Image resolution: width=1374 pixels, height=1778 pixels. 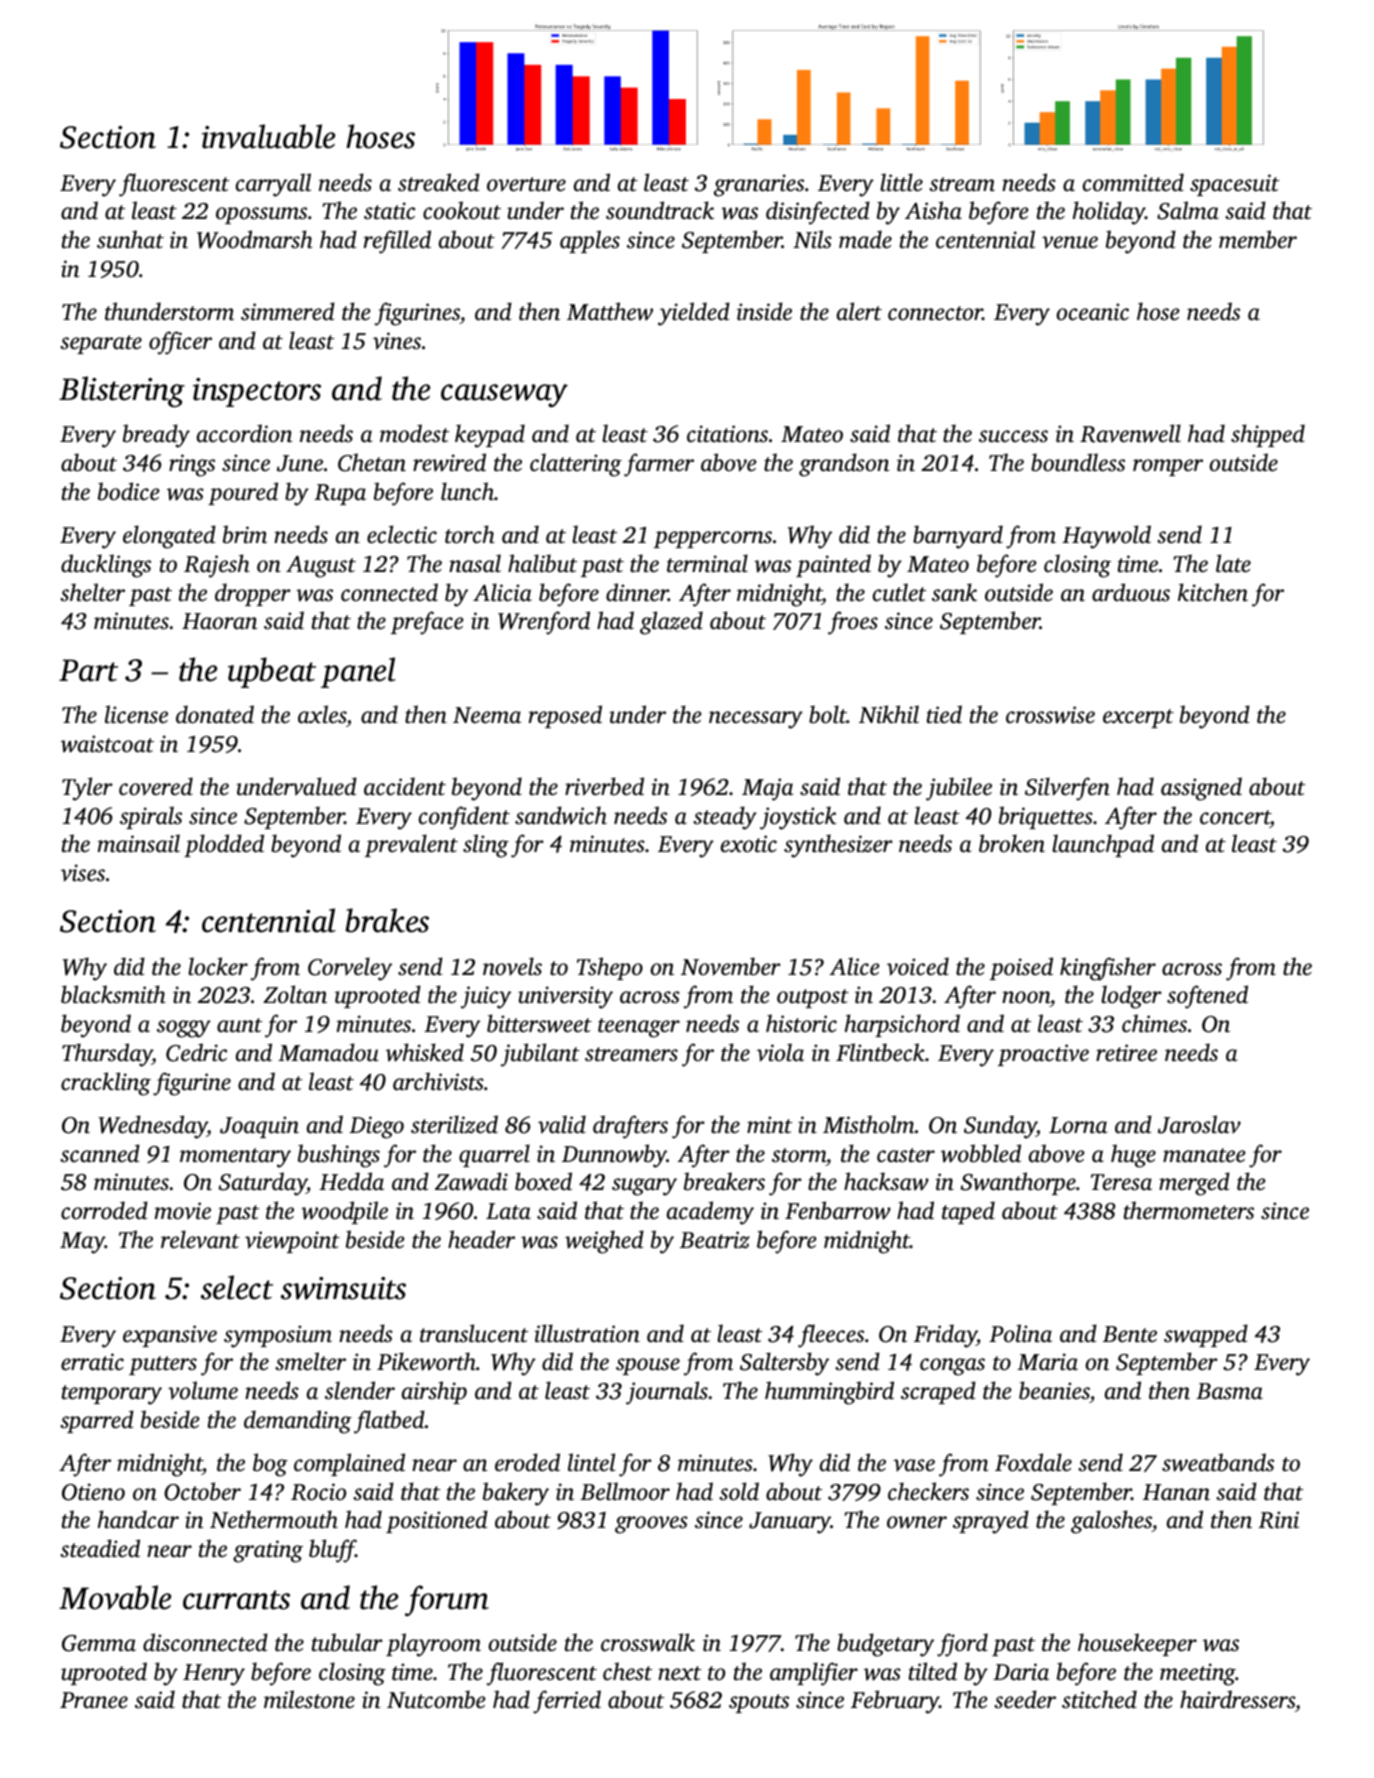 What do you see at coordinates (1121, 1182) in the image?
I see `Teresa` at bounding box center [1121, 1182].
